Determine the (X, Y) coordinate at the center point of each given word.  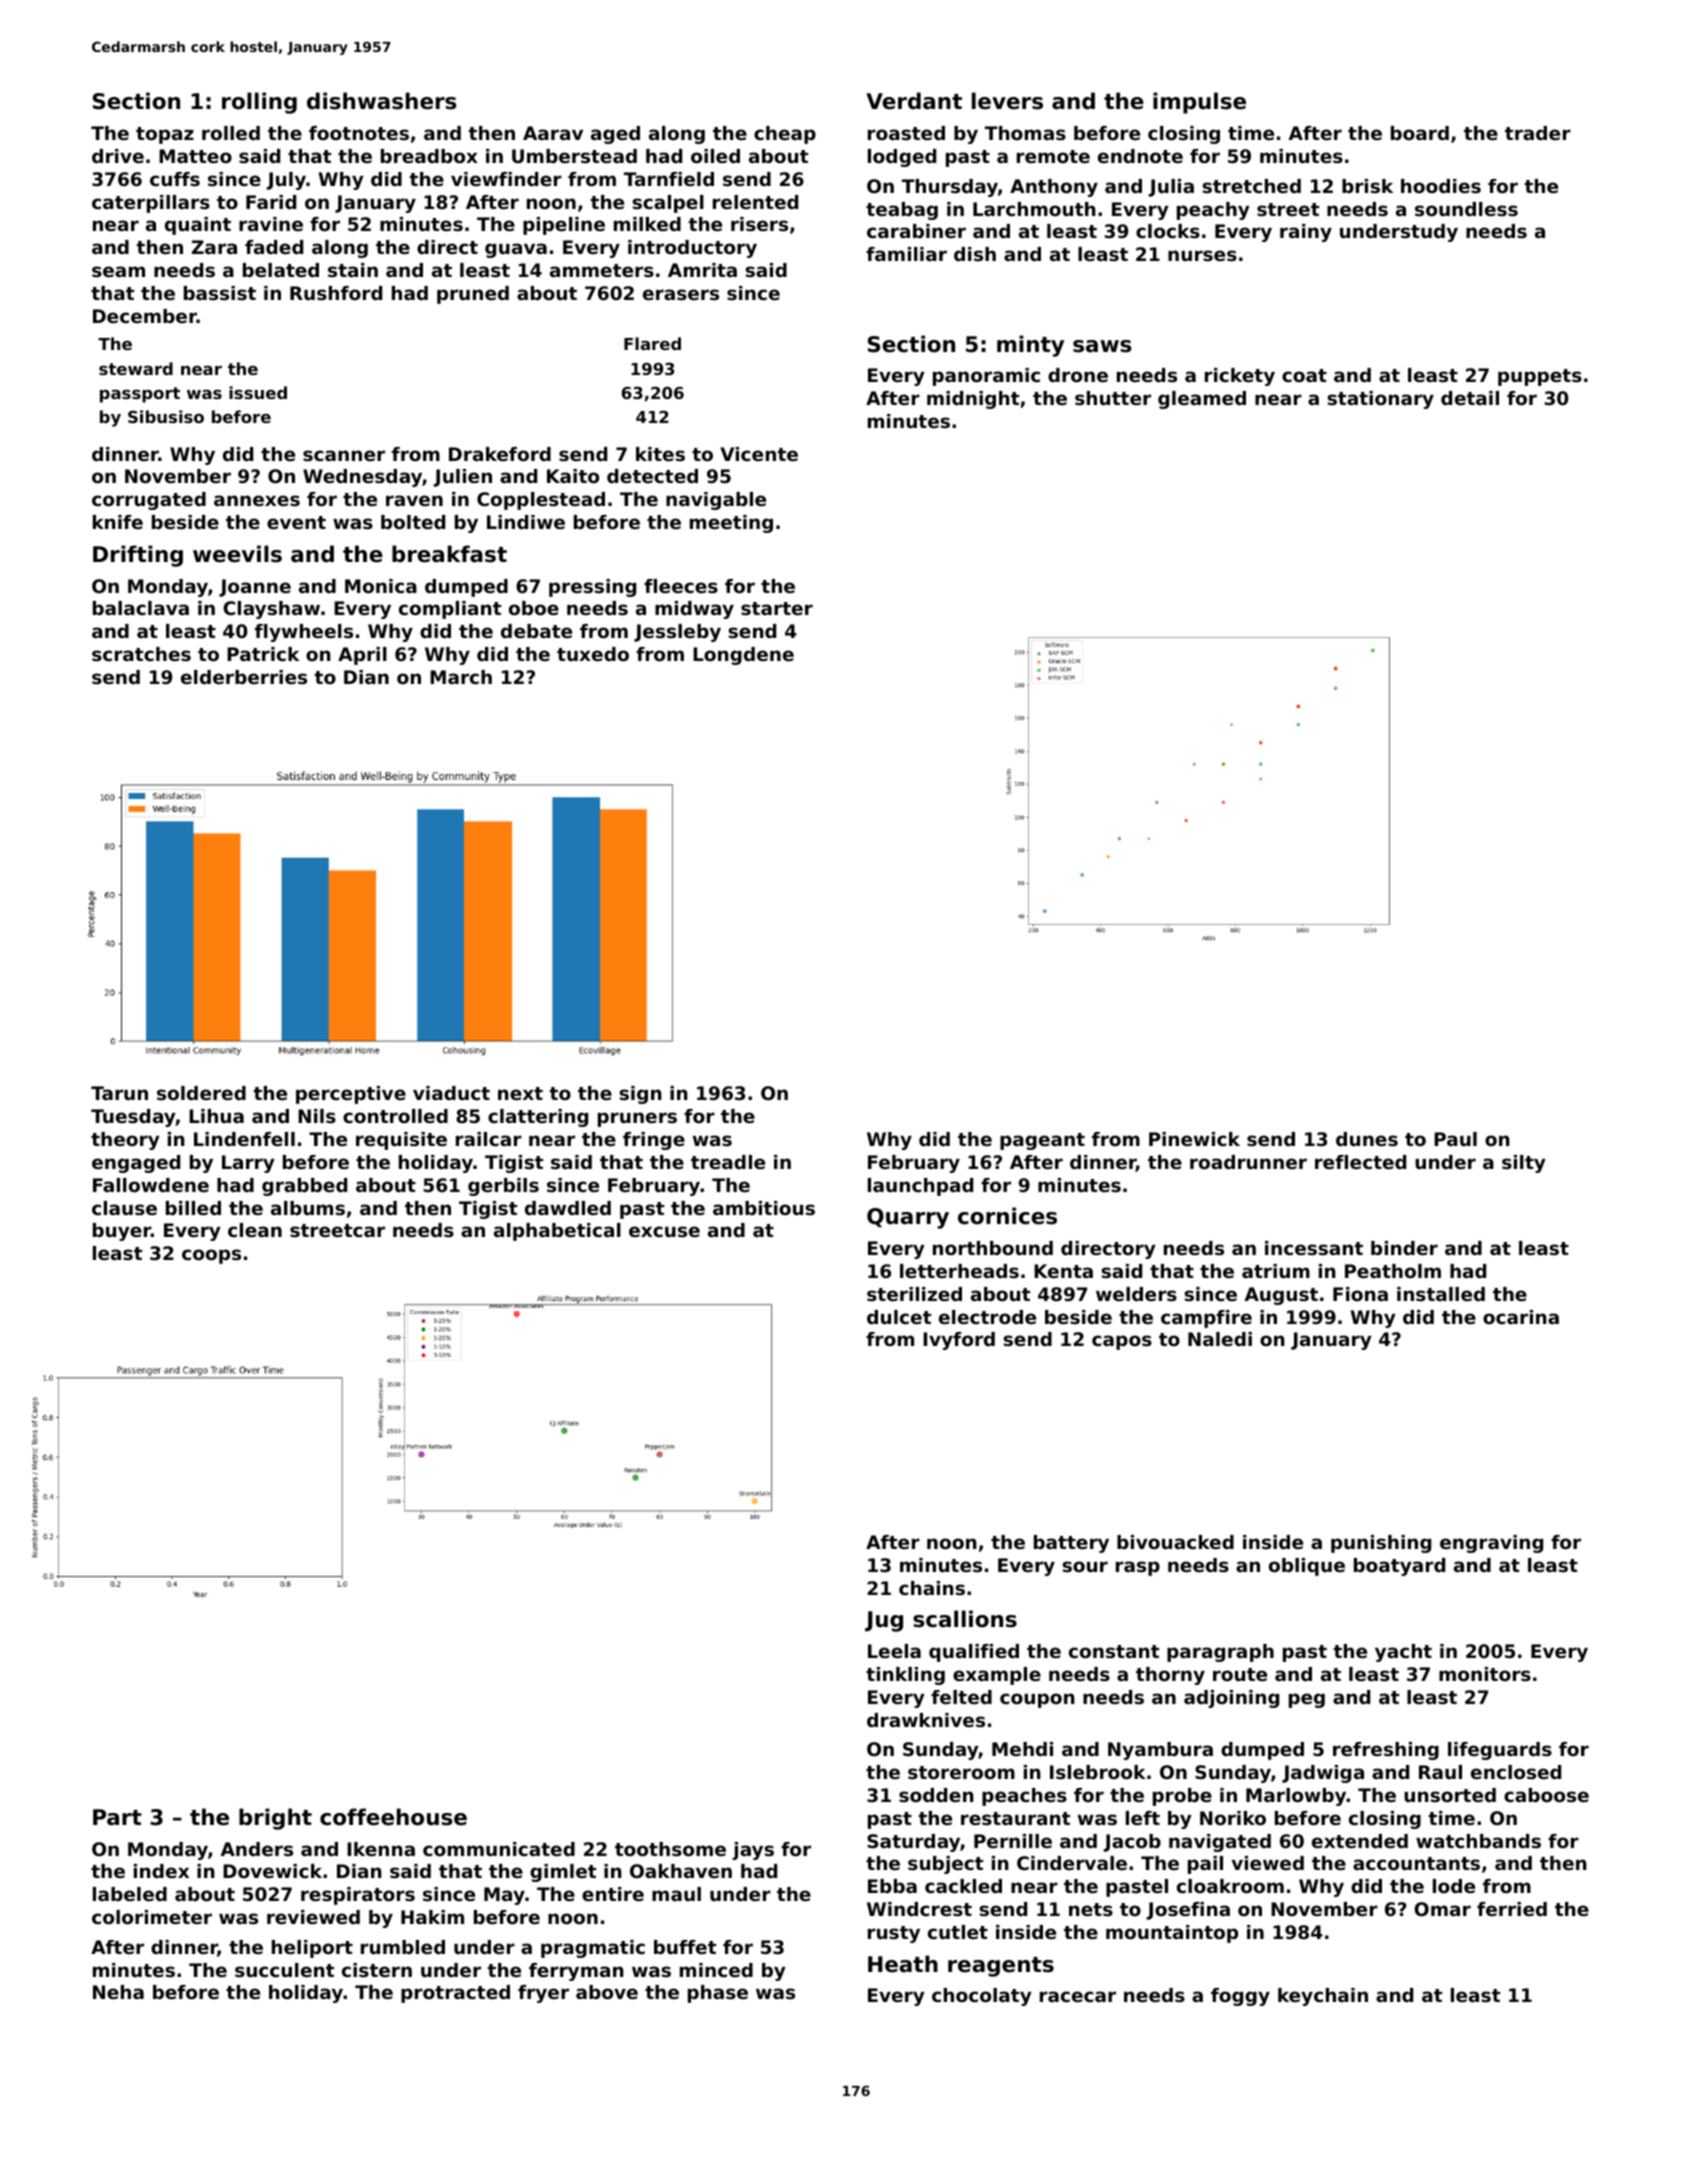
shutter (1113, 398)
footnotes (359, 133)
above (607, 1992)
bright (275, 1819)
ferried (1512, 1909)
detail (1470, 398)
